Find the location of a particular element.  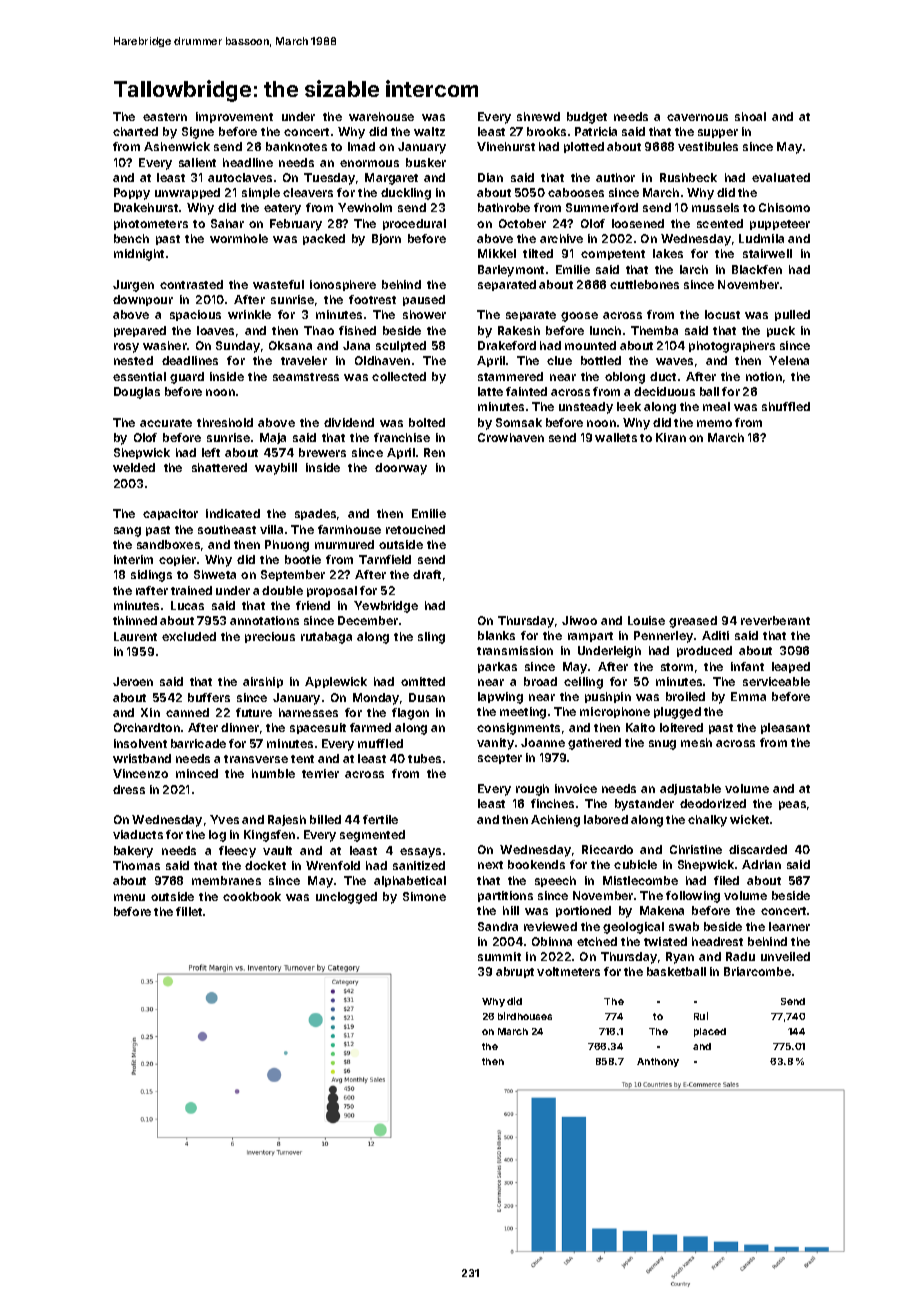

produced is located at coordinates (704, 651).
